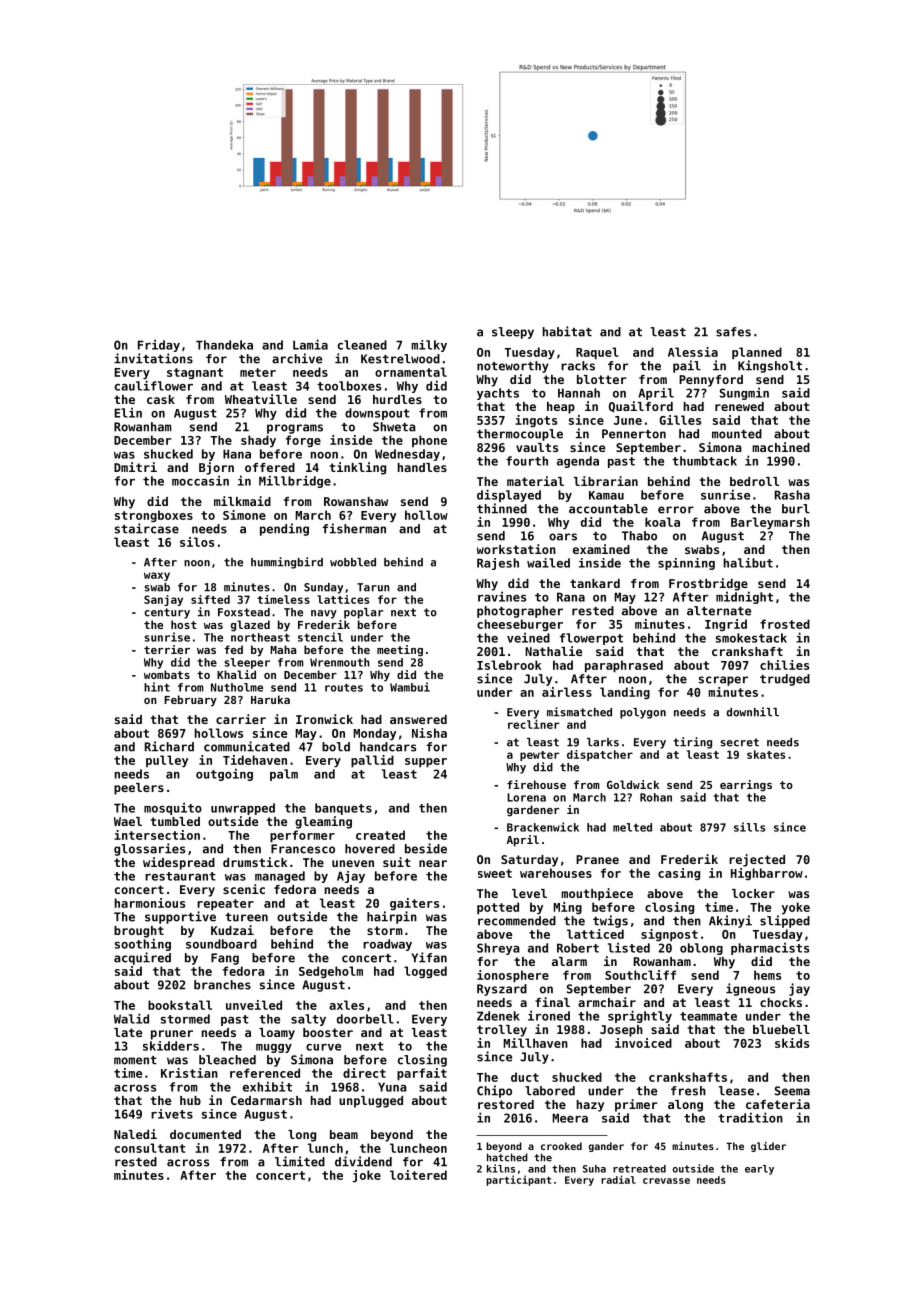 The width and height of the image is (924, 1308). Describe the element at coordinates (796, 908) in the image. I see `yoke` at that location.
